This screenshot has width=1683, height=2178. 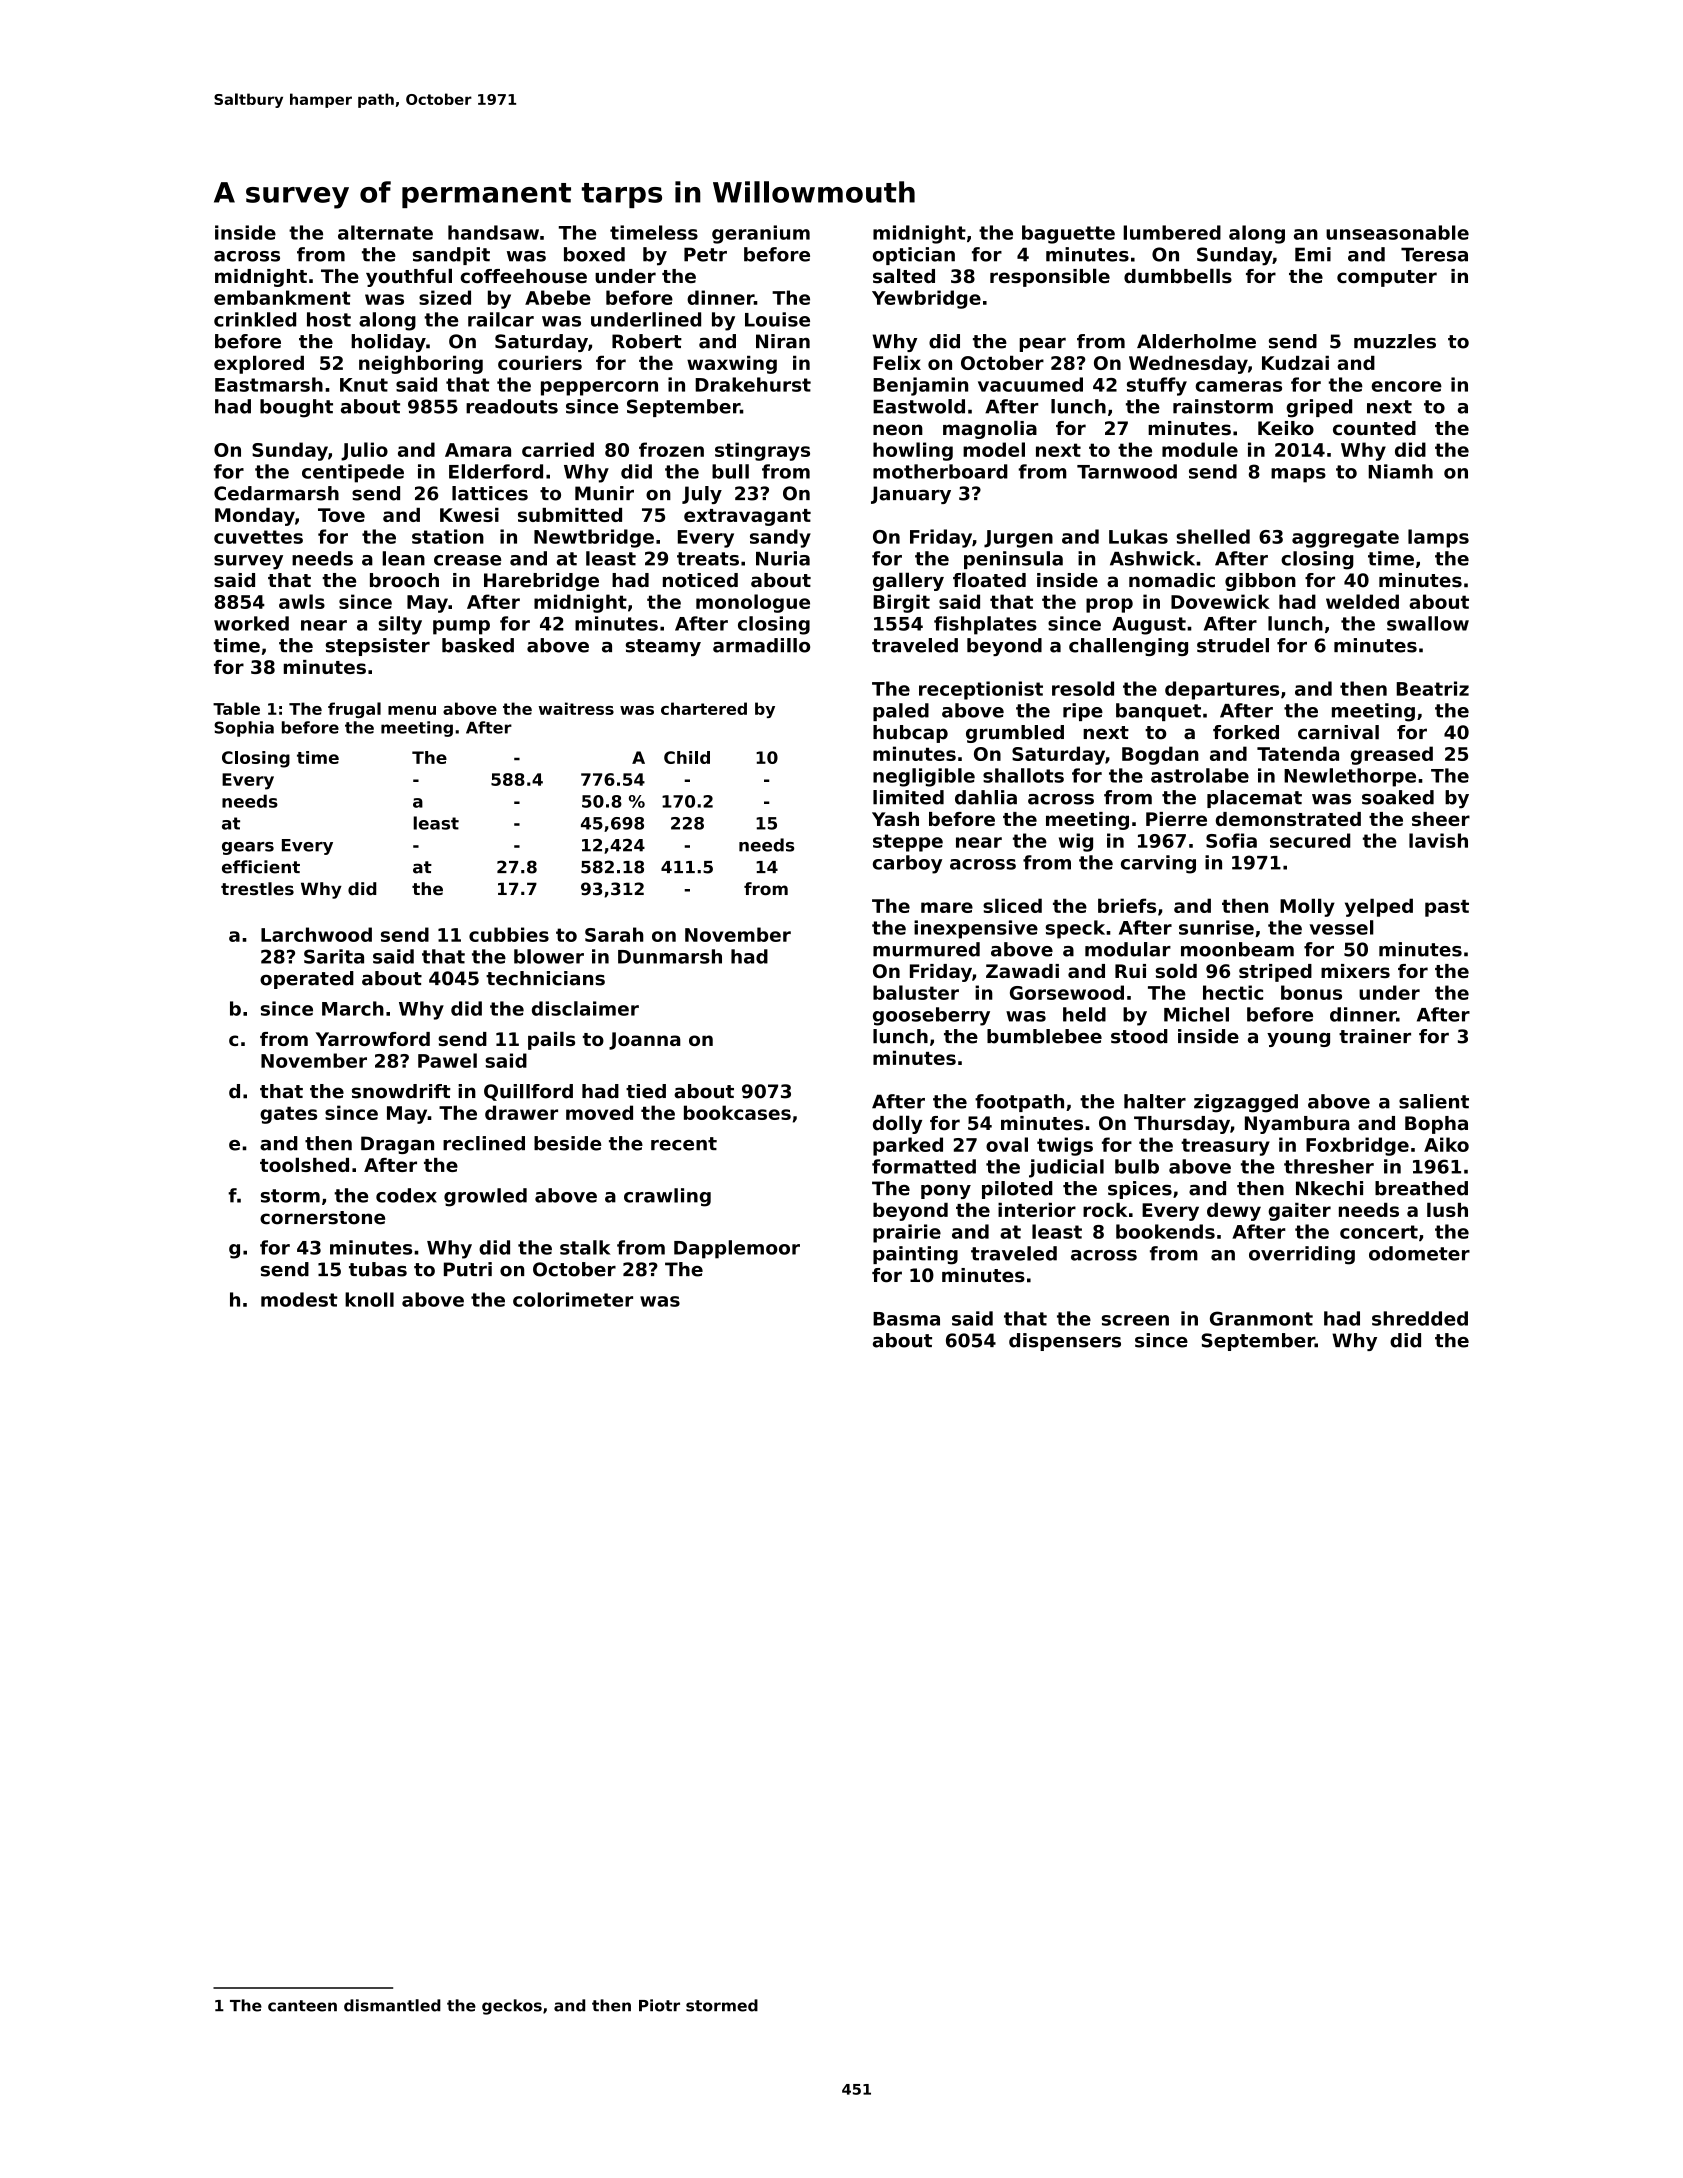 I want to click on sliced, so click(x=1012, y=905).
